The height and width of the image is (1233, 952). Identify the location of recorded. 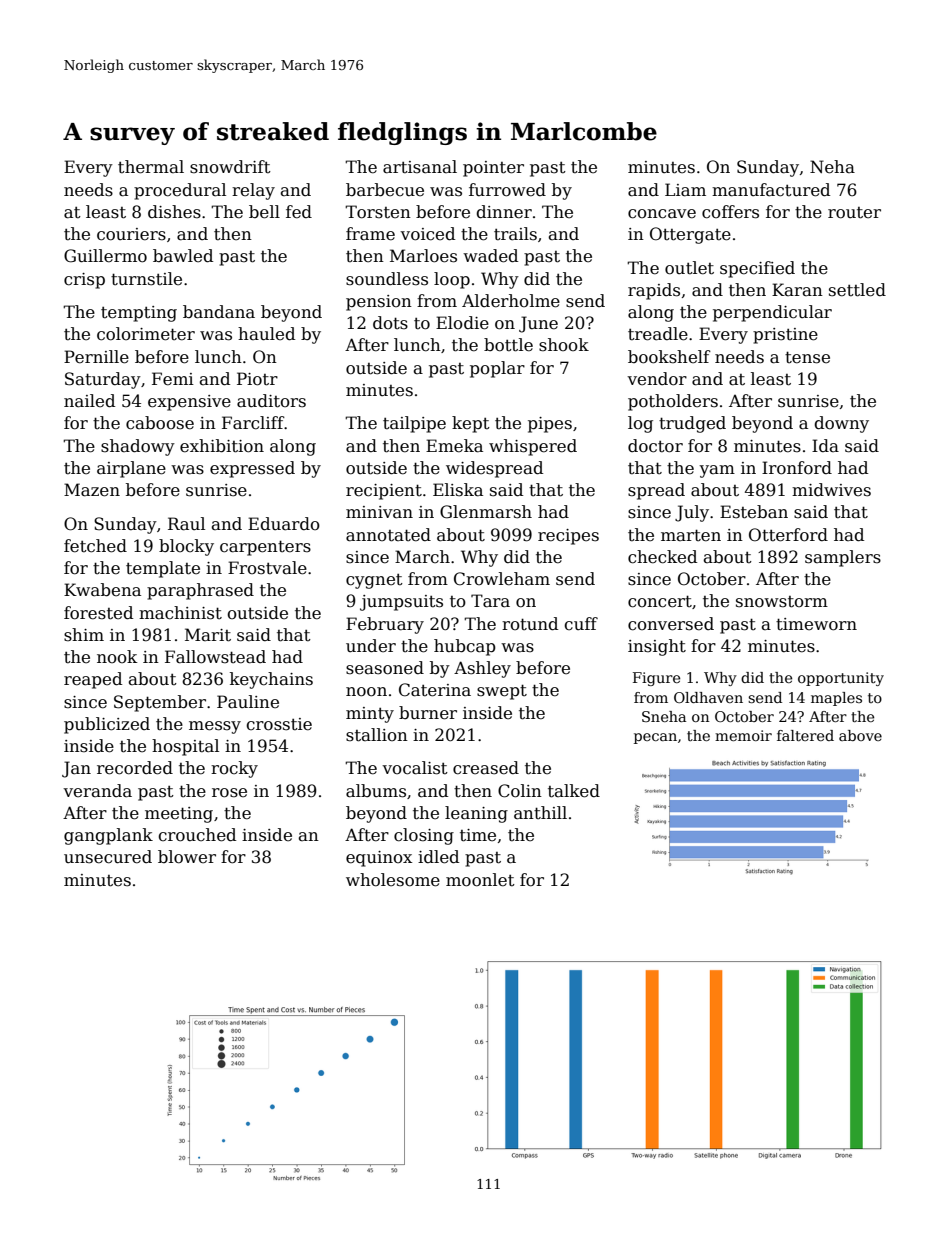
(135, 768).
